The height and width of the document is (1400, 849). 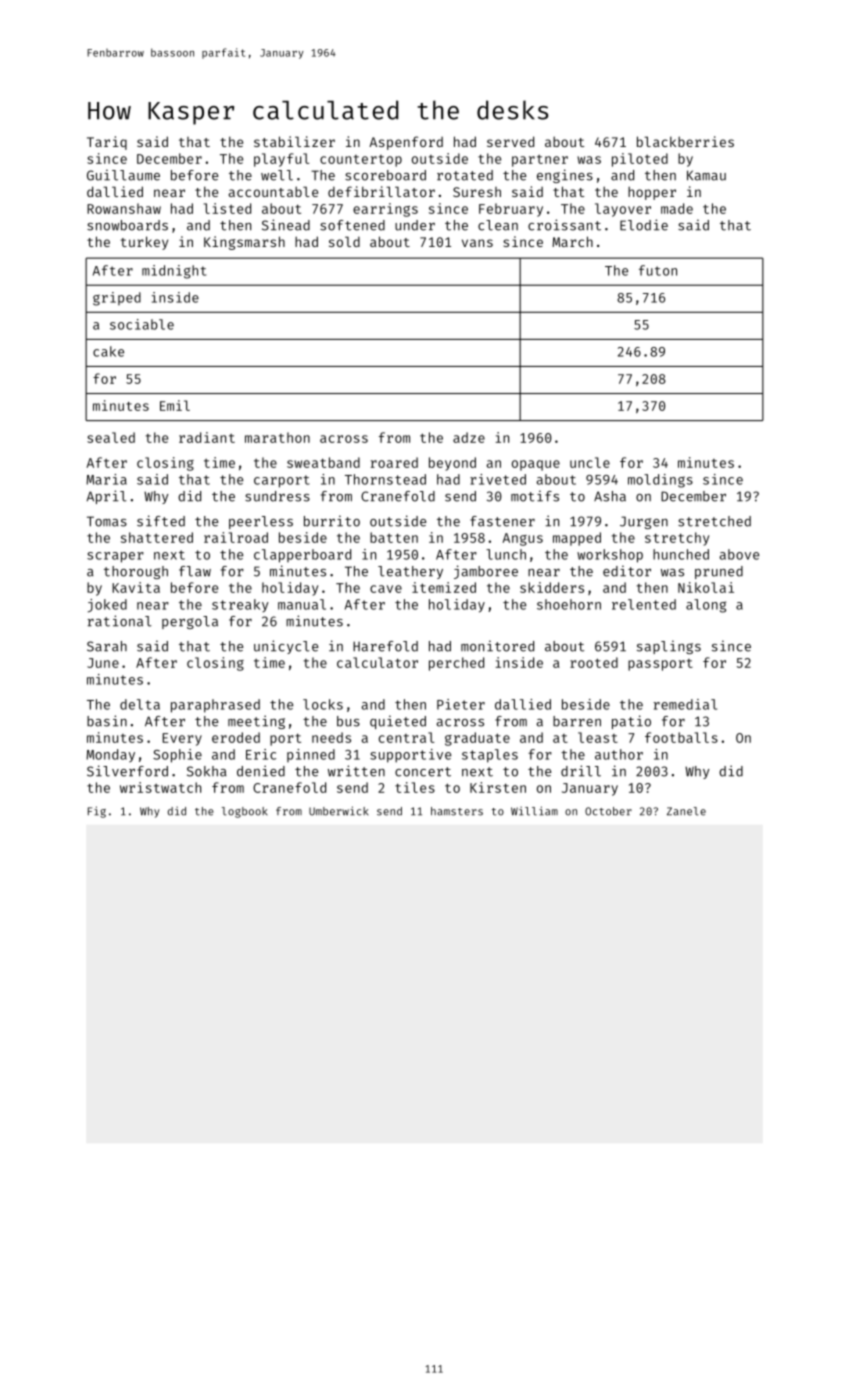 What do you see at coordinates (244, 812) in the document?
I see `logbook` at bounding box center [244, 812].
